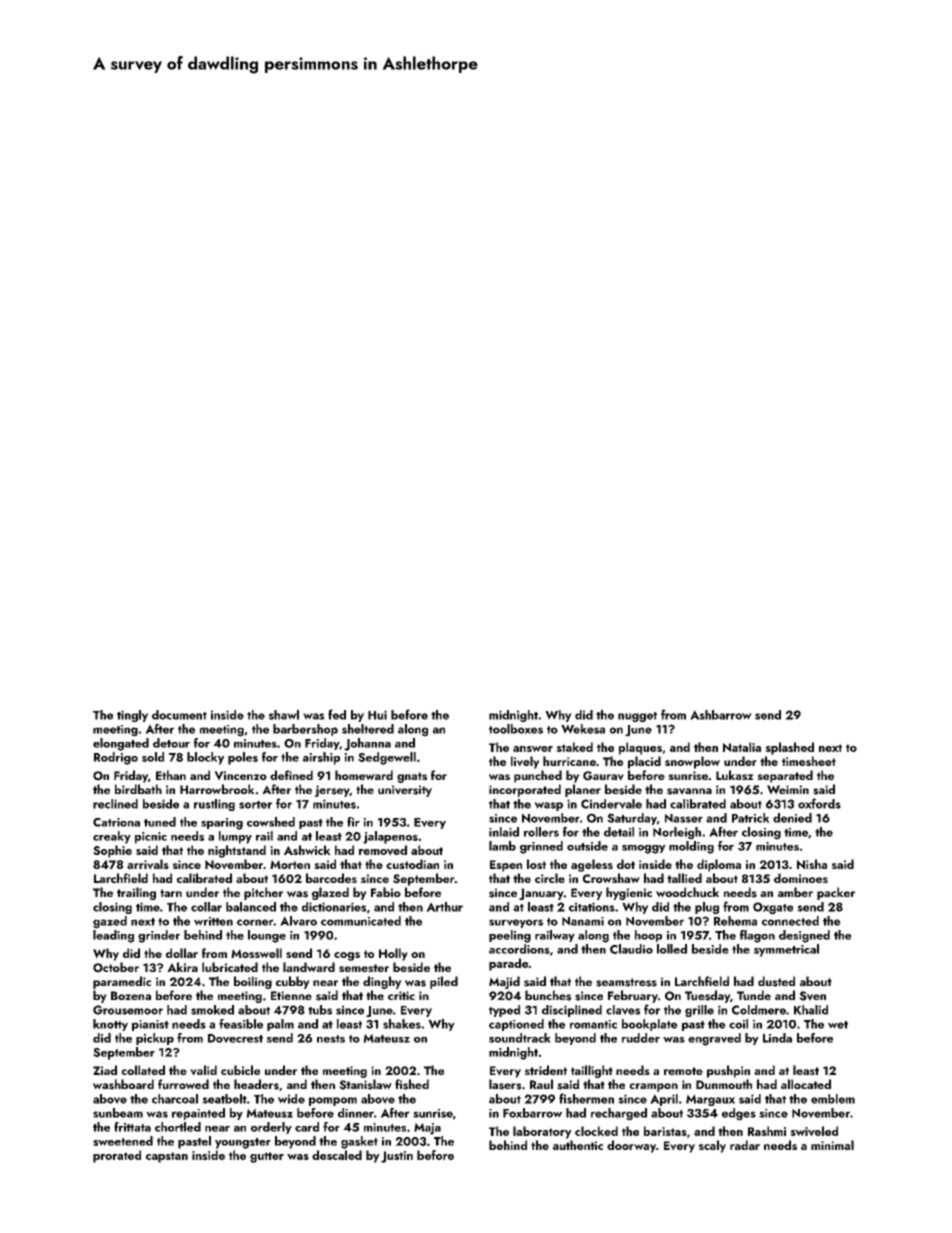  What do you see at coordinates (592, 865) in the page?
I see `ageless` at bounding box center [592, 865].
